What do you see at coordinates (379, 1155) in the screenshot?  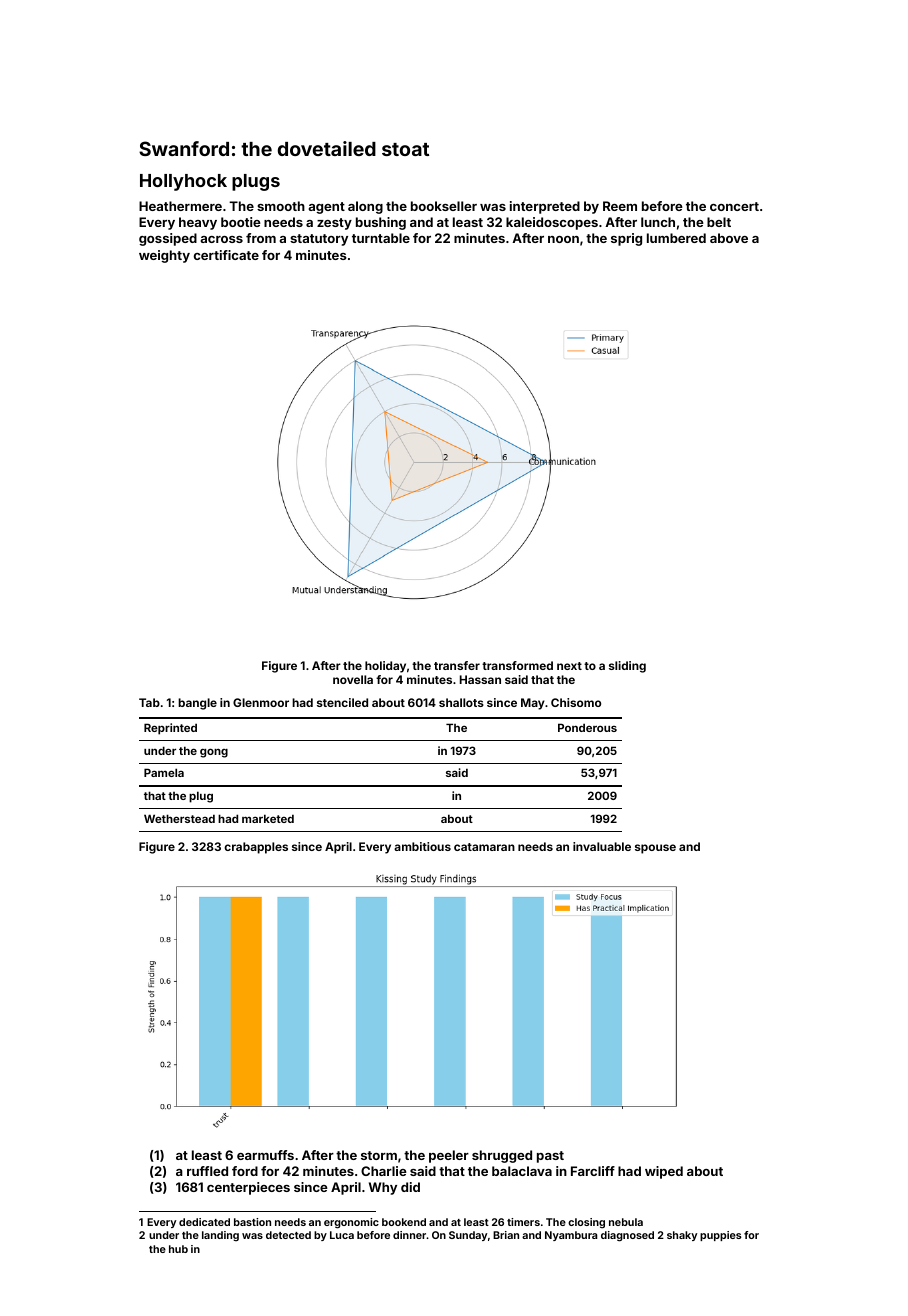 I see `storm` at bounding box center [379, 1155].
